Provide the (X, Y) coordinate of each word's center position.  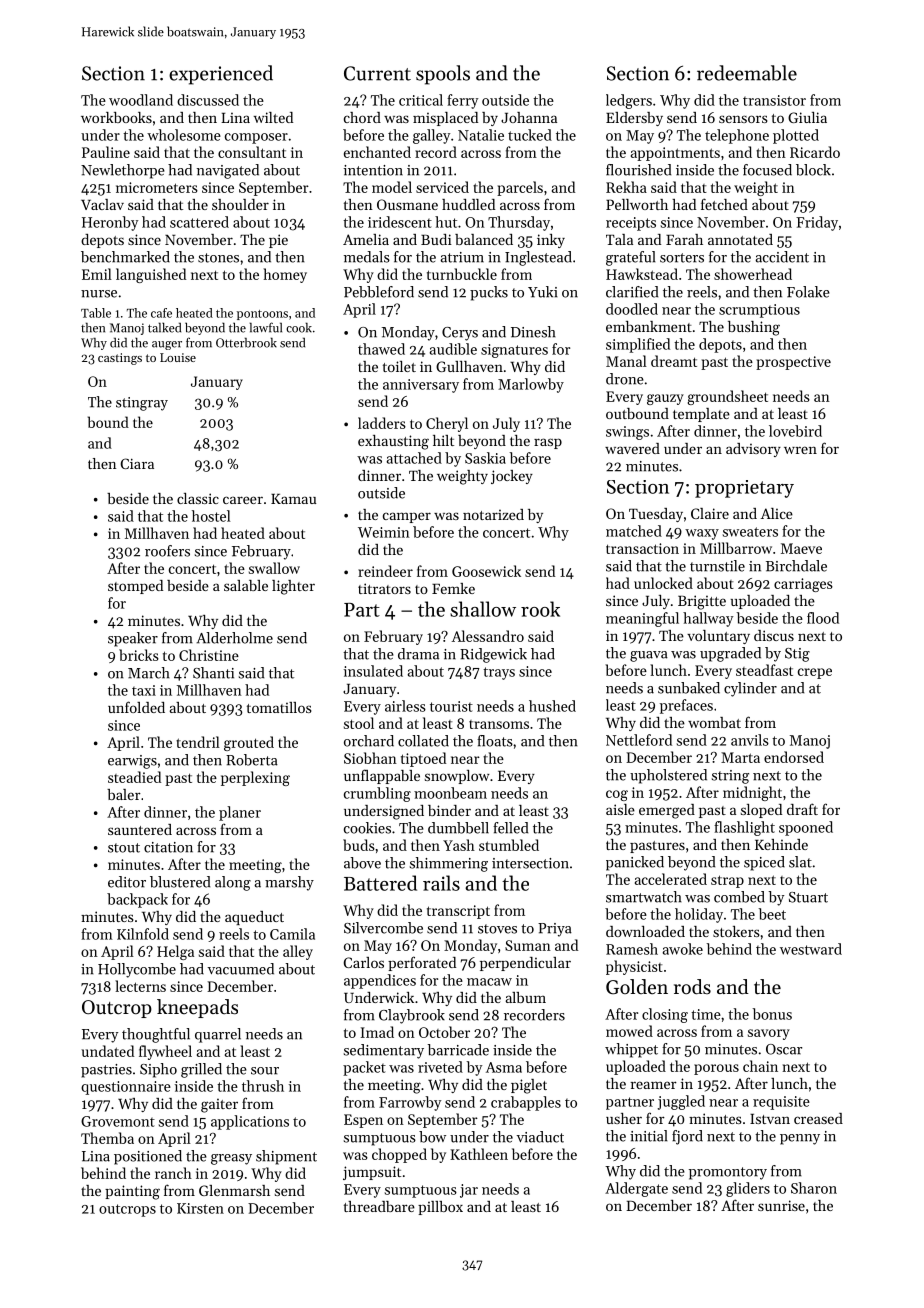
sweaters (750, 532)
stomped (135, 587)
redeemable (747, 73)
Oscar (784, 1049)
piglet (529, 1086)
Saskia (485, 458)
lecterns (140, 986)
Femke (453, 588)
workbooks (116, 117)
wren (800, 450)
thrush (263, 1086)
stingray (142, 404)
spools (443, 75)
